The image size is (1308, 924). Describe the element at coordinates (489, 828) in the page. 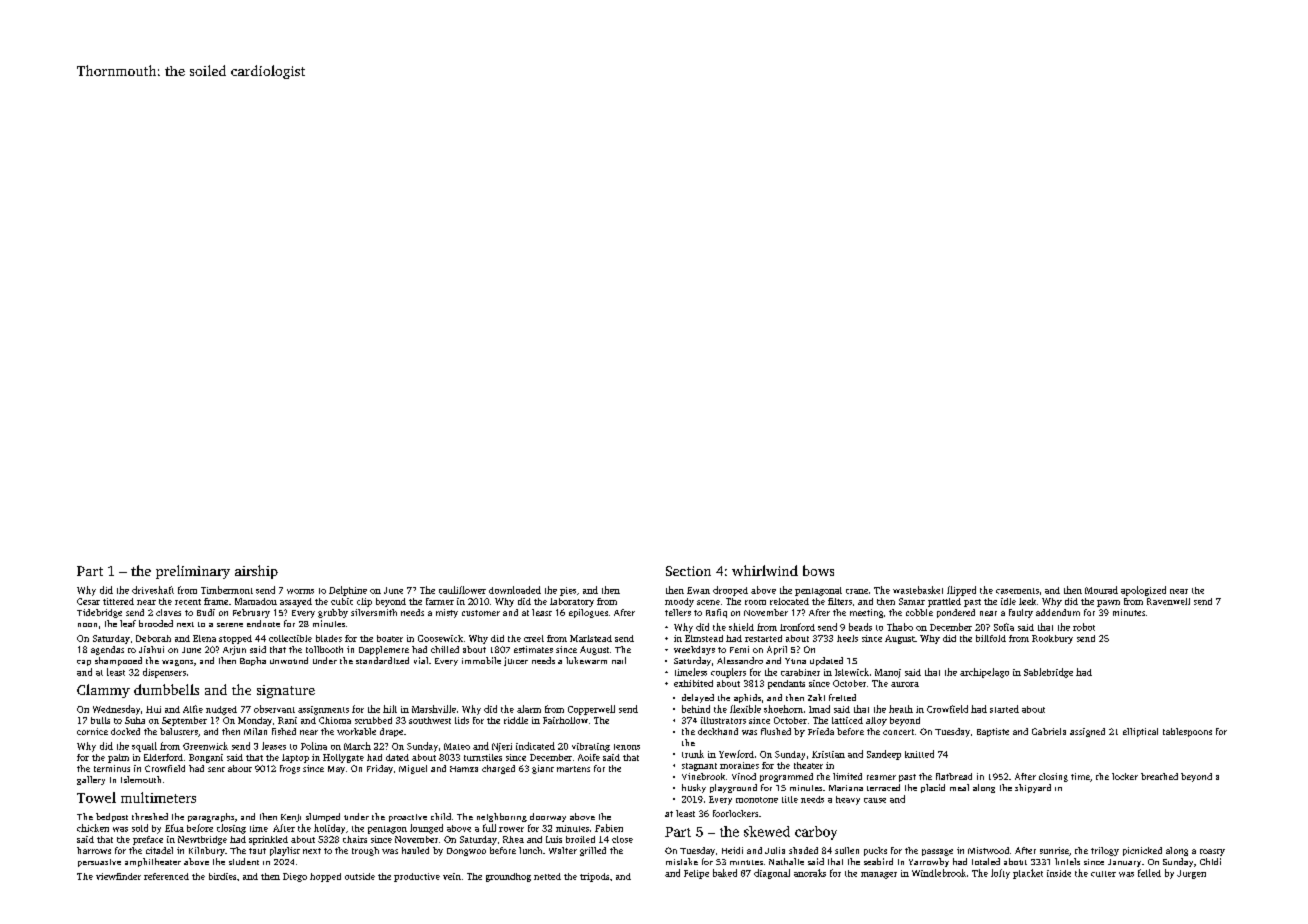

I see `full` at that location.
